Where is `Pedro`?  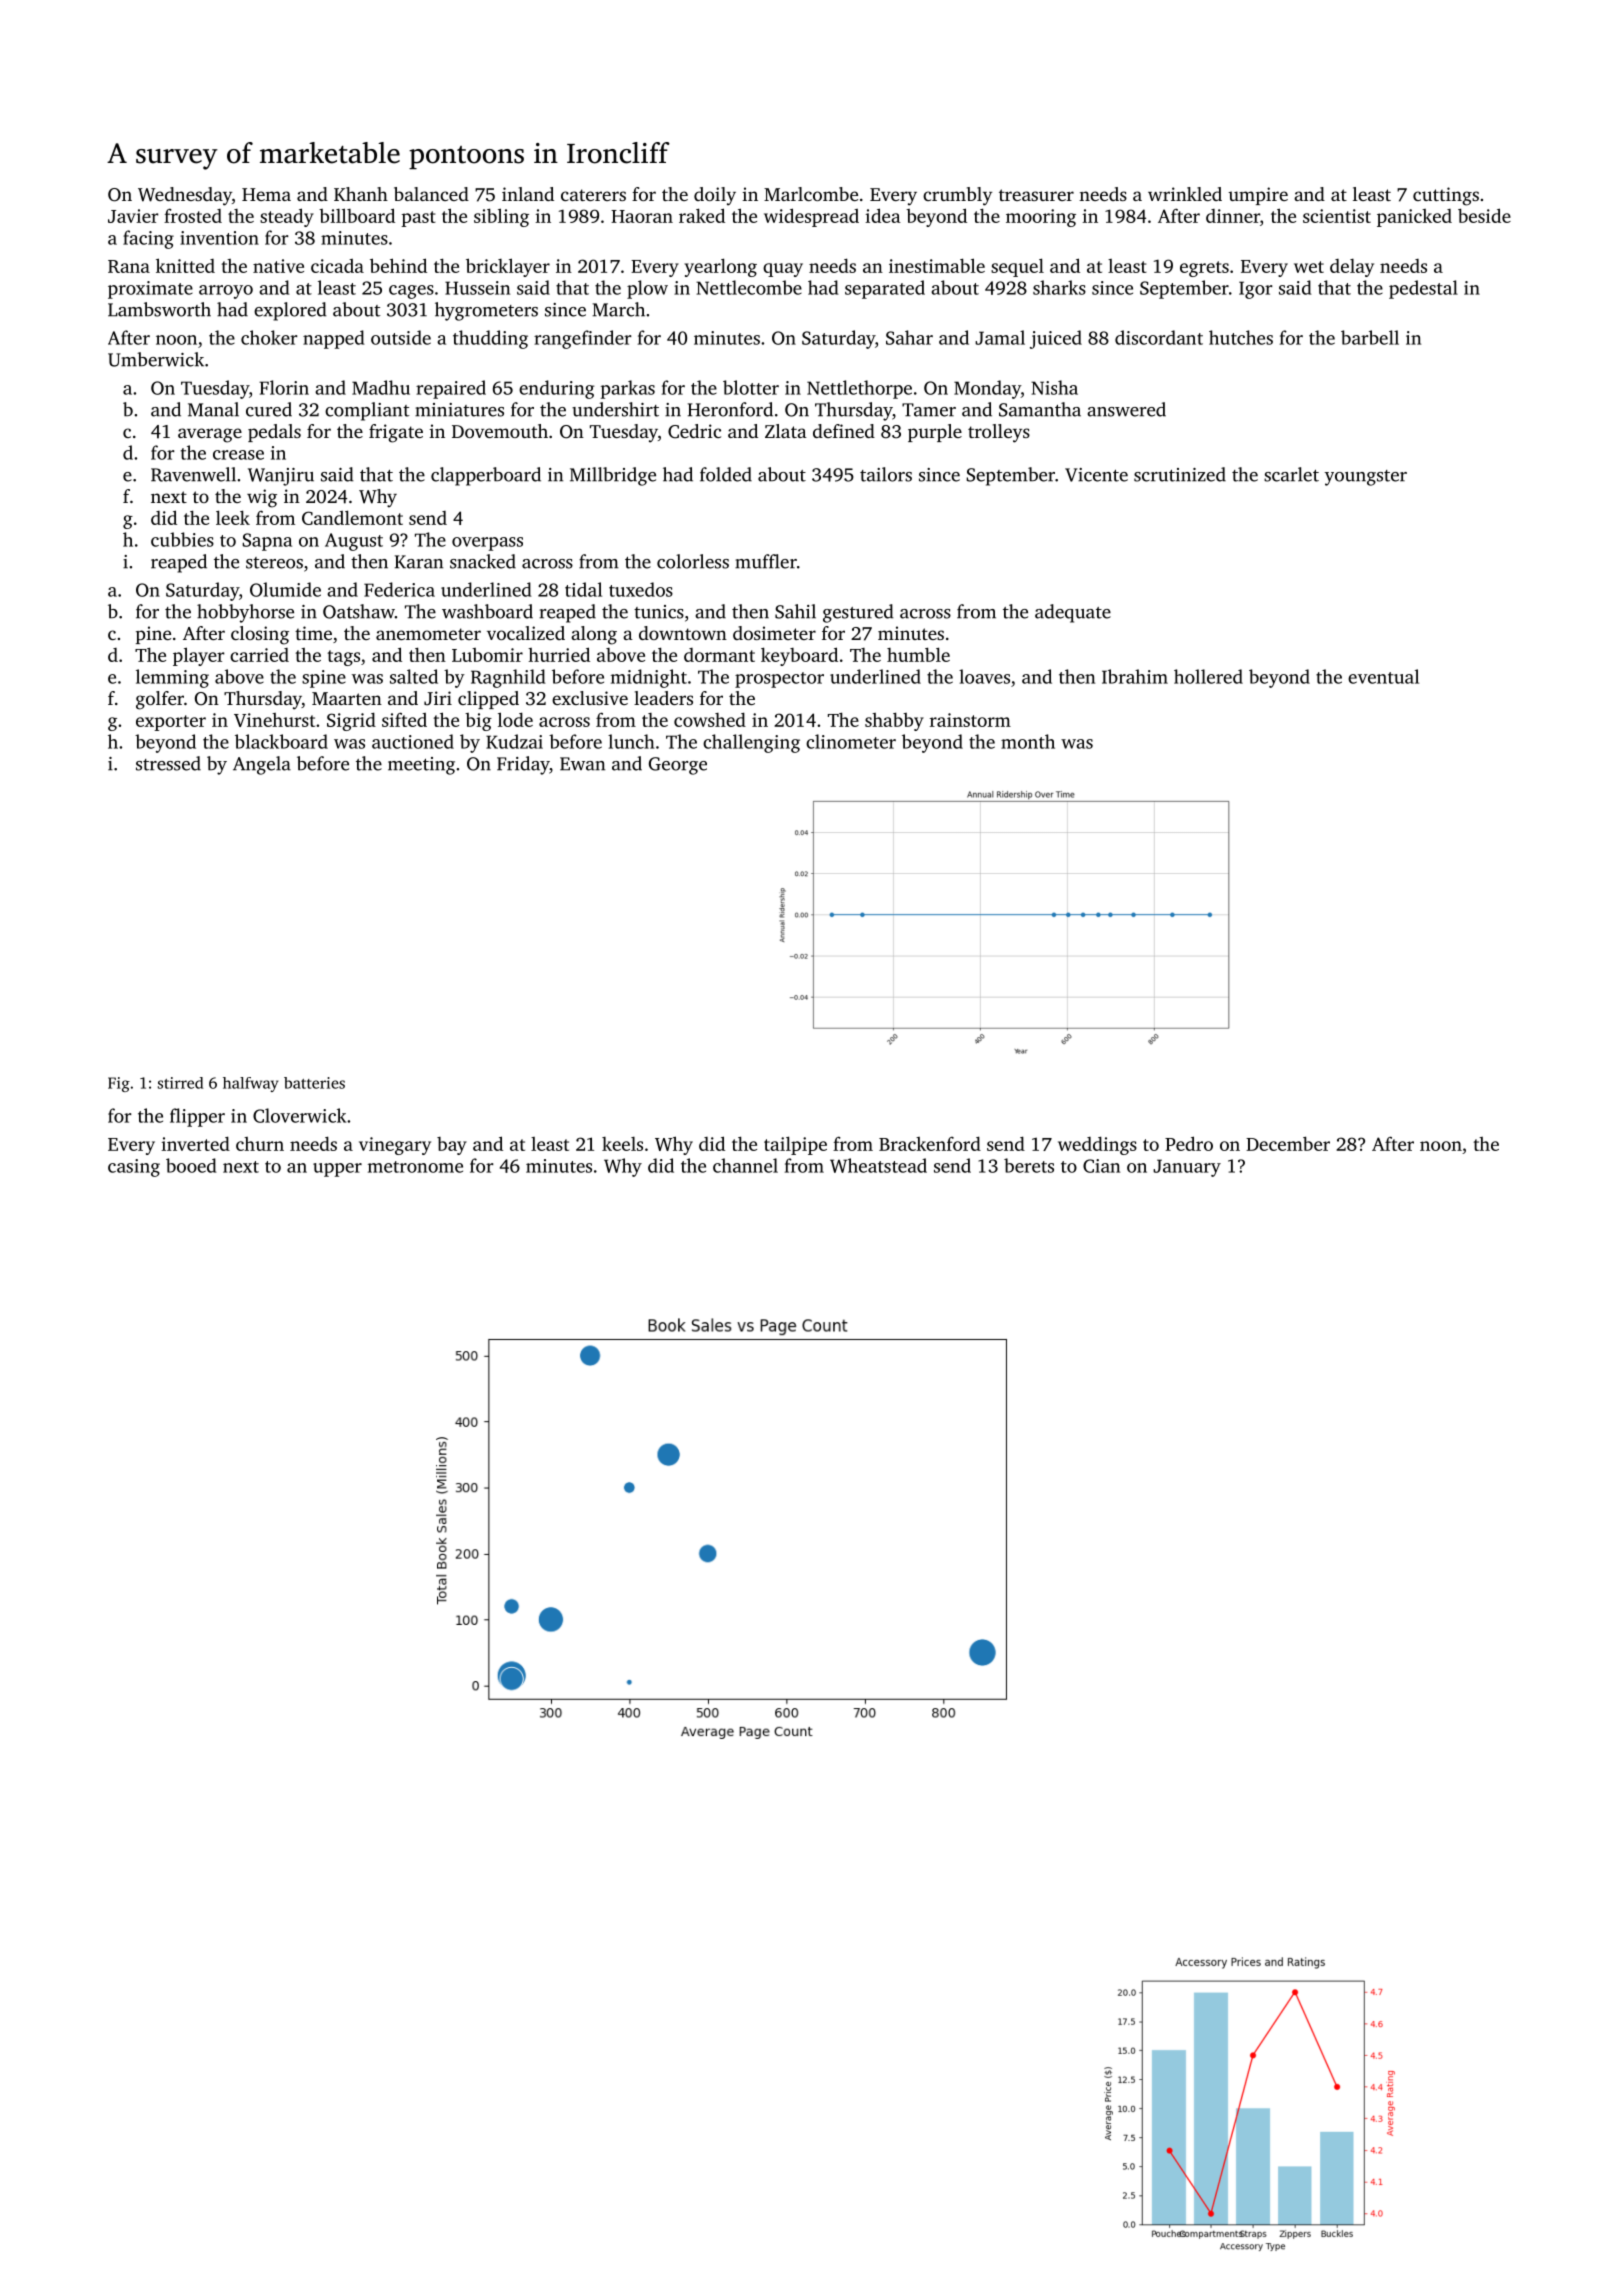 Pedro is located at coordinates (1189, 1143).
